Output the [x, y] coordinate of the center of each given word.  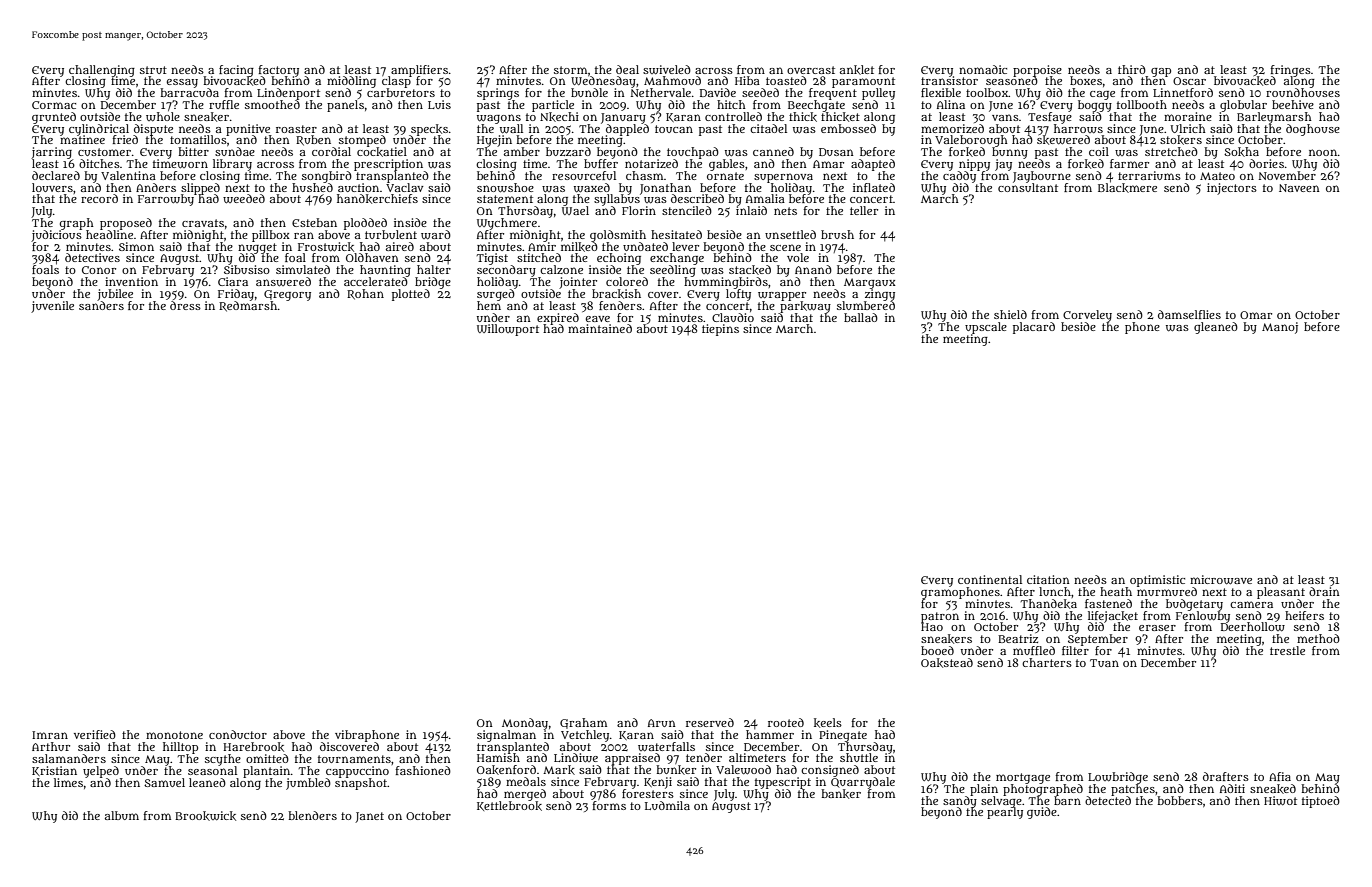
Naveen [1299, 188]
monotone [174, 735]
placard [1034, 328]
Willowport [508, 330]
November [1287, 175]
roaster [296, 129]
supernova [783, 178]
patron [940, 617]
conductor [238, 734]
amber [522, 151]
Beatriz [1018, 638]
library [232, 165]
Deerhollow [1253, 627]
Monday [525, 724]
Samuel [164, 782]
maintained [600, 328]
